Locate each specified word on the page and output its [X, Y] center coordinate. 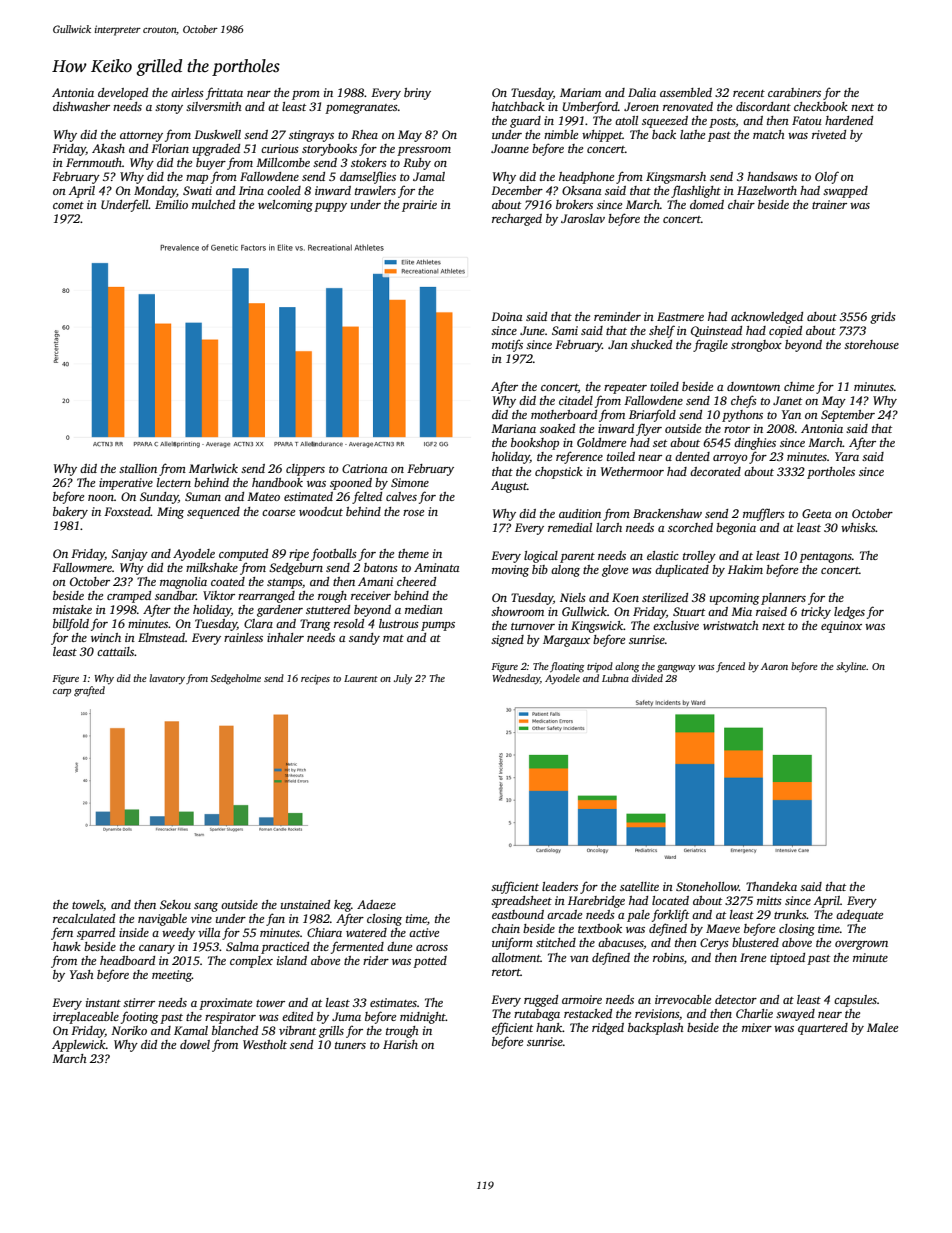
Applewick [79, 1046]
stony [169, 109]
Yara [847, 456]
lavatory [167, 679]
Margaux [566, 641]
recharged [517, 220]
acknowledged [767, 318]
